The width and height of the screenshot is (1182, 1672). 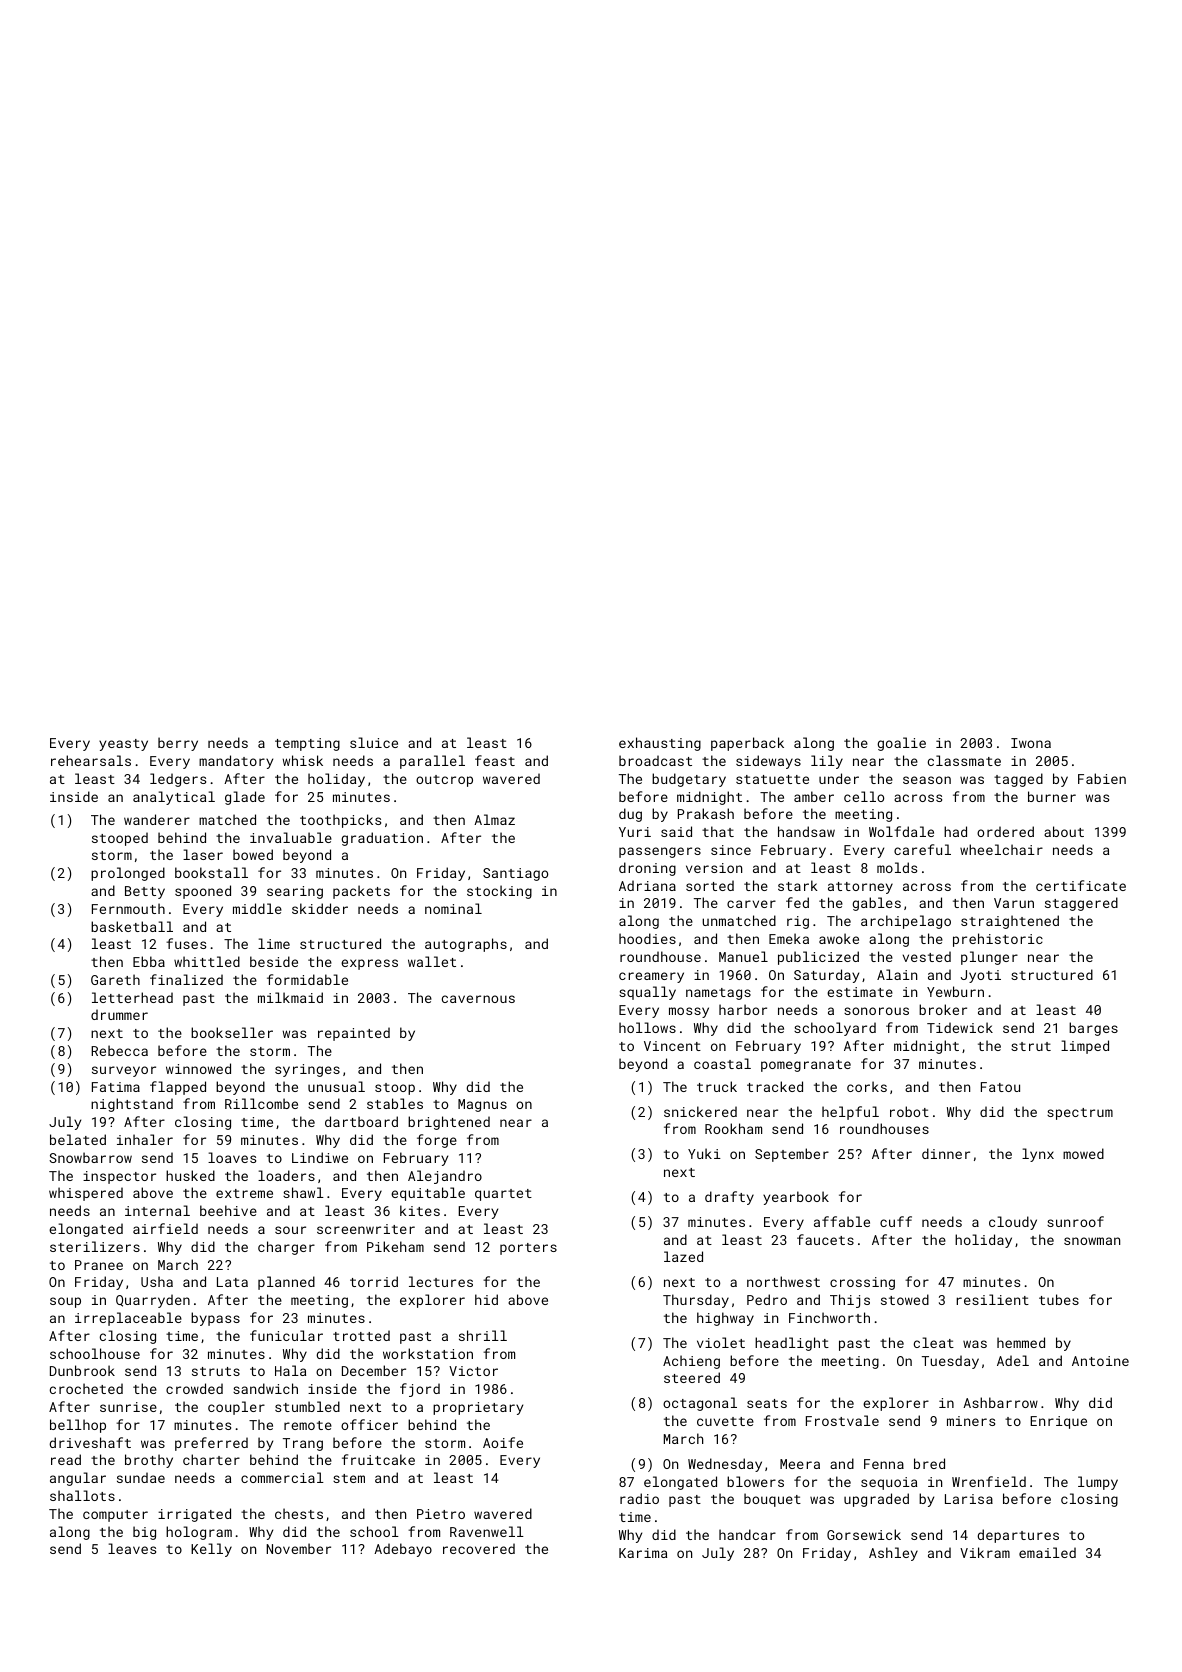 I want to click on parallel, so click(x=432, y=762).
